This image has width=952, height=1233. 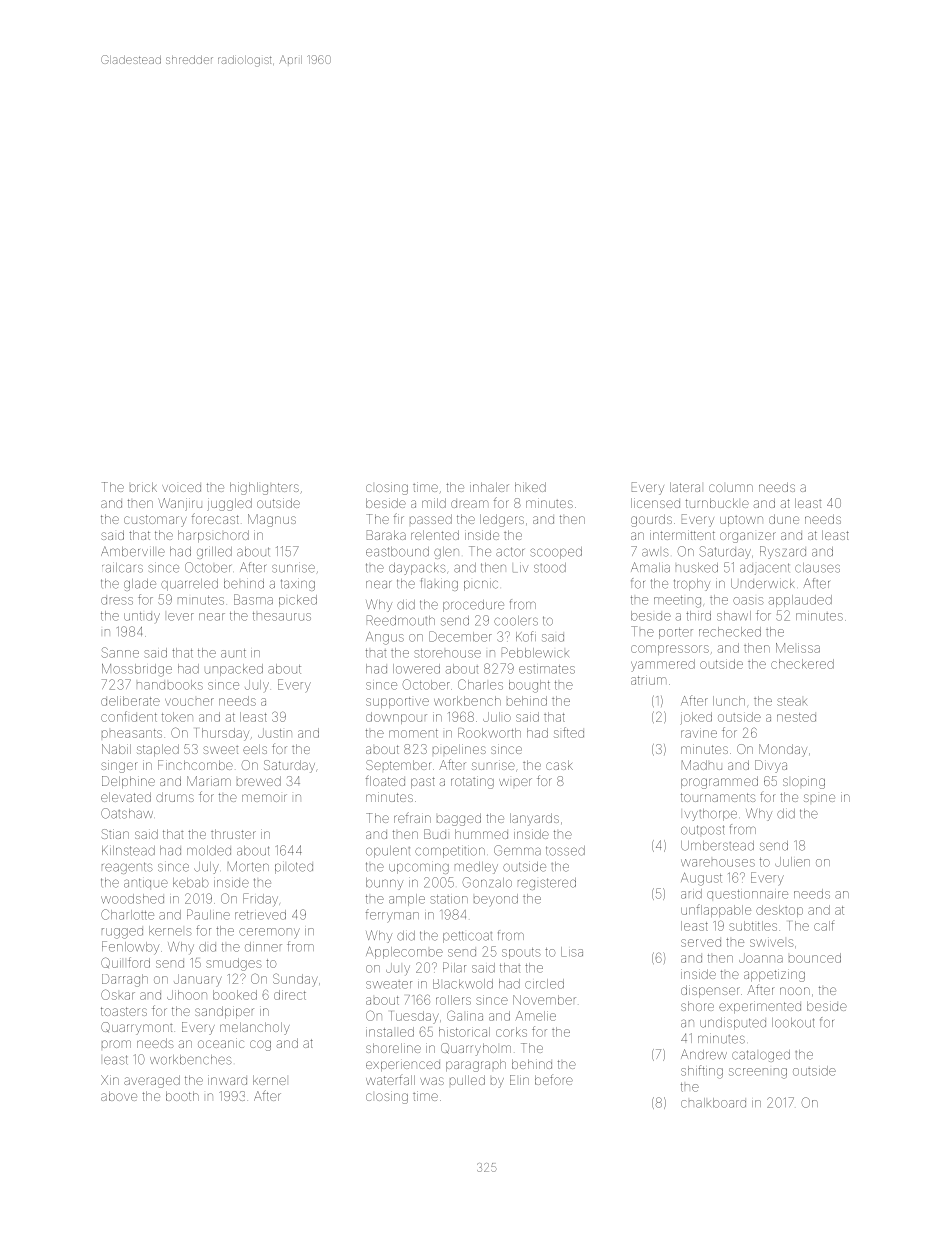 What do you see at coordinates (397, 702) in the image?
I see `supportive` at bounding box center [397, 702].
